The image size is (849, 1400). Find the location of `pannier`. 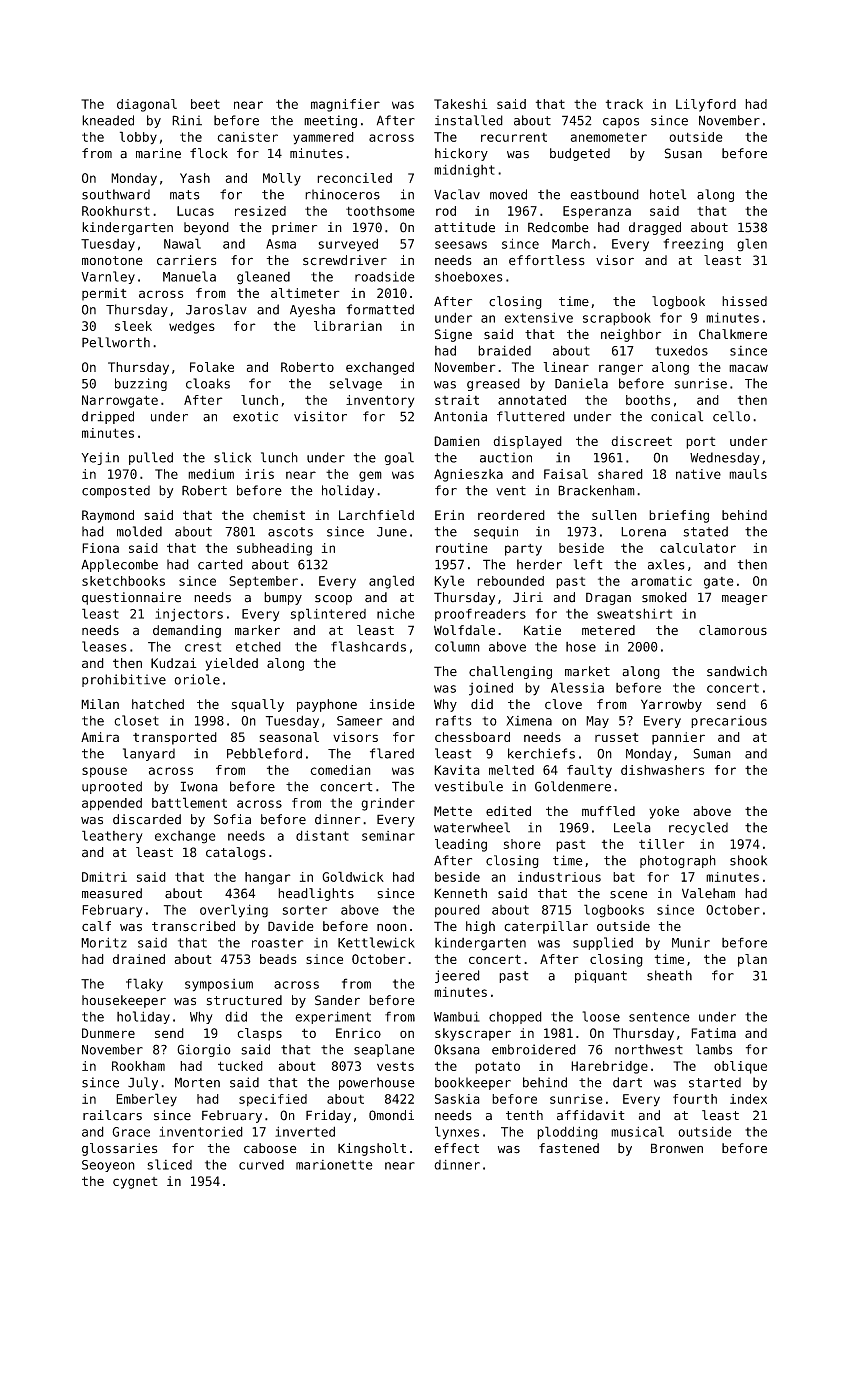

pannier is located at coordinates (678, 738).
